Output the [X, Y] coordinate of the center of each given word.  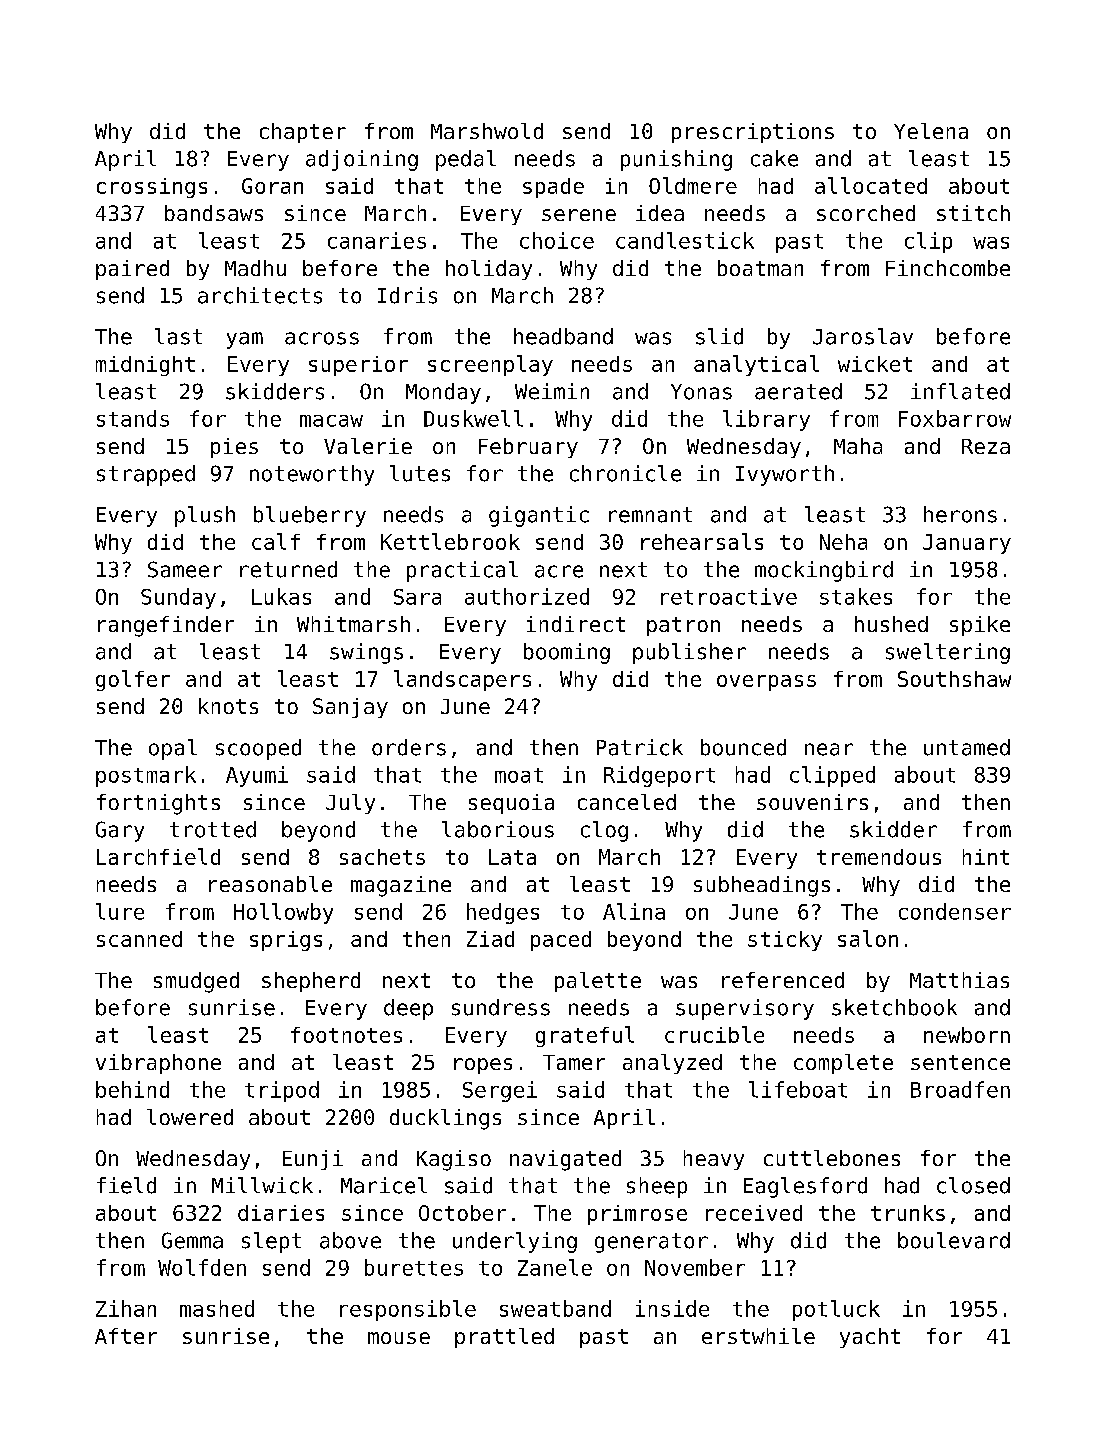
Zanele [555, 1267]
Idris [407, 295]
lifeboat [798, 1089]
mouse [399, 1338]
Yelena [931, 131]
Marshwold [487, 131]
